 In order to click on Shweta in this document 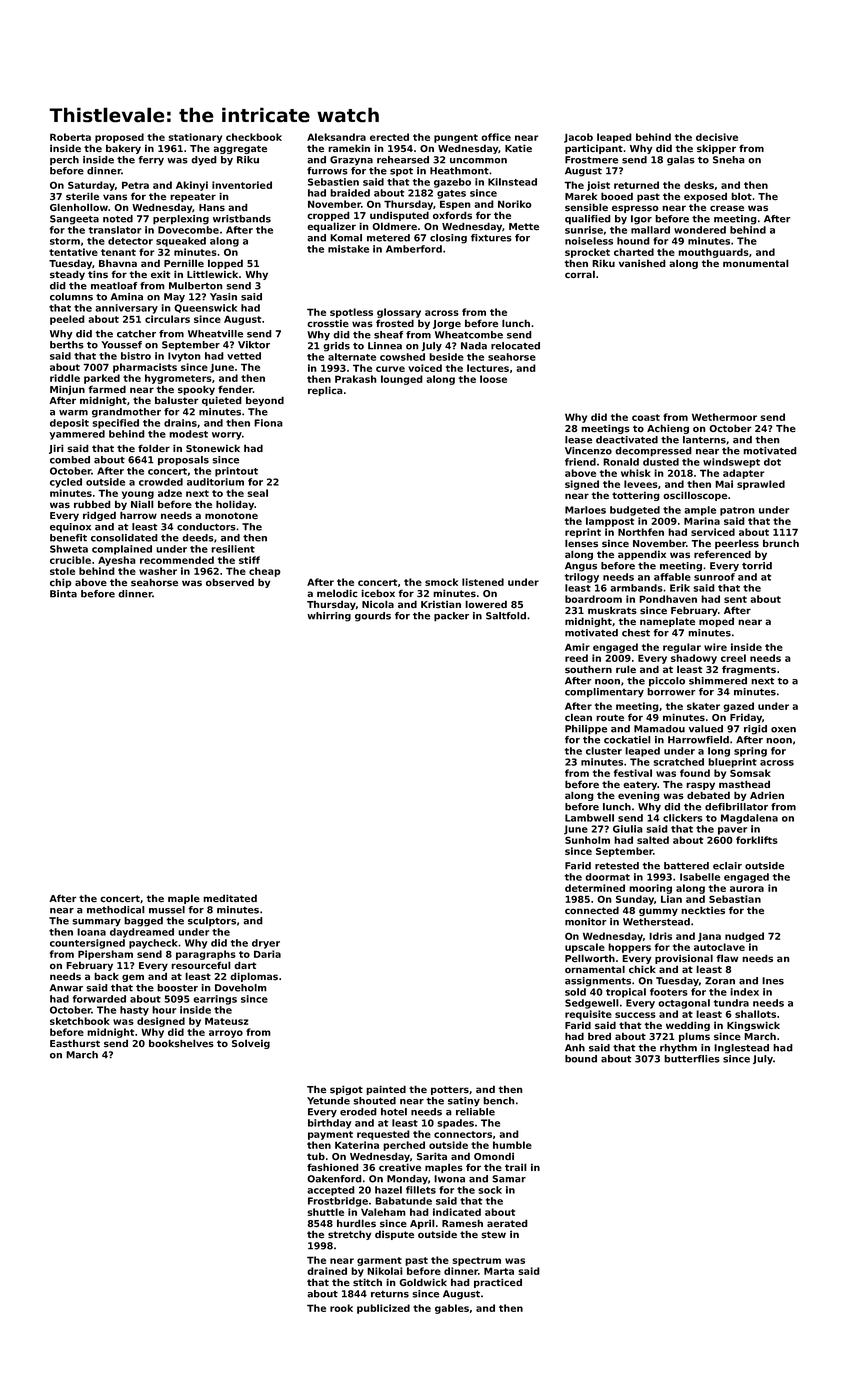, I will do `click(69, 549)`.
